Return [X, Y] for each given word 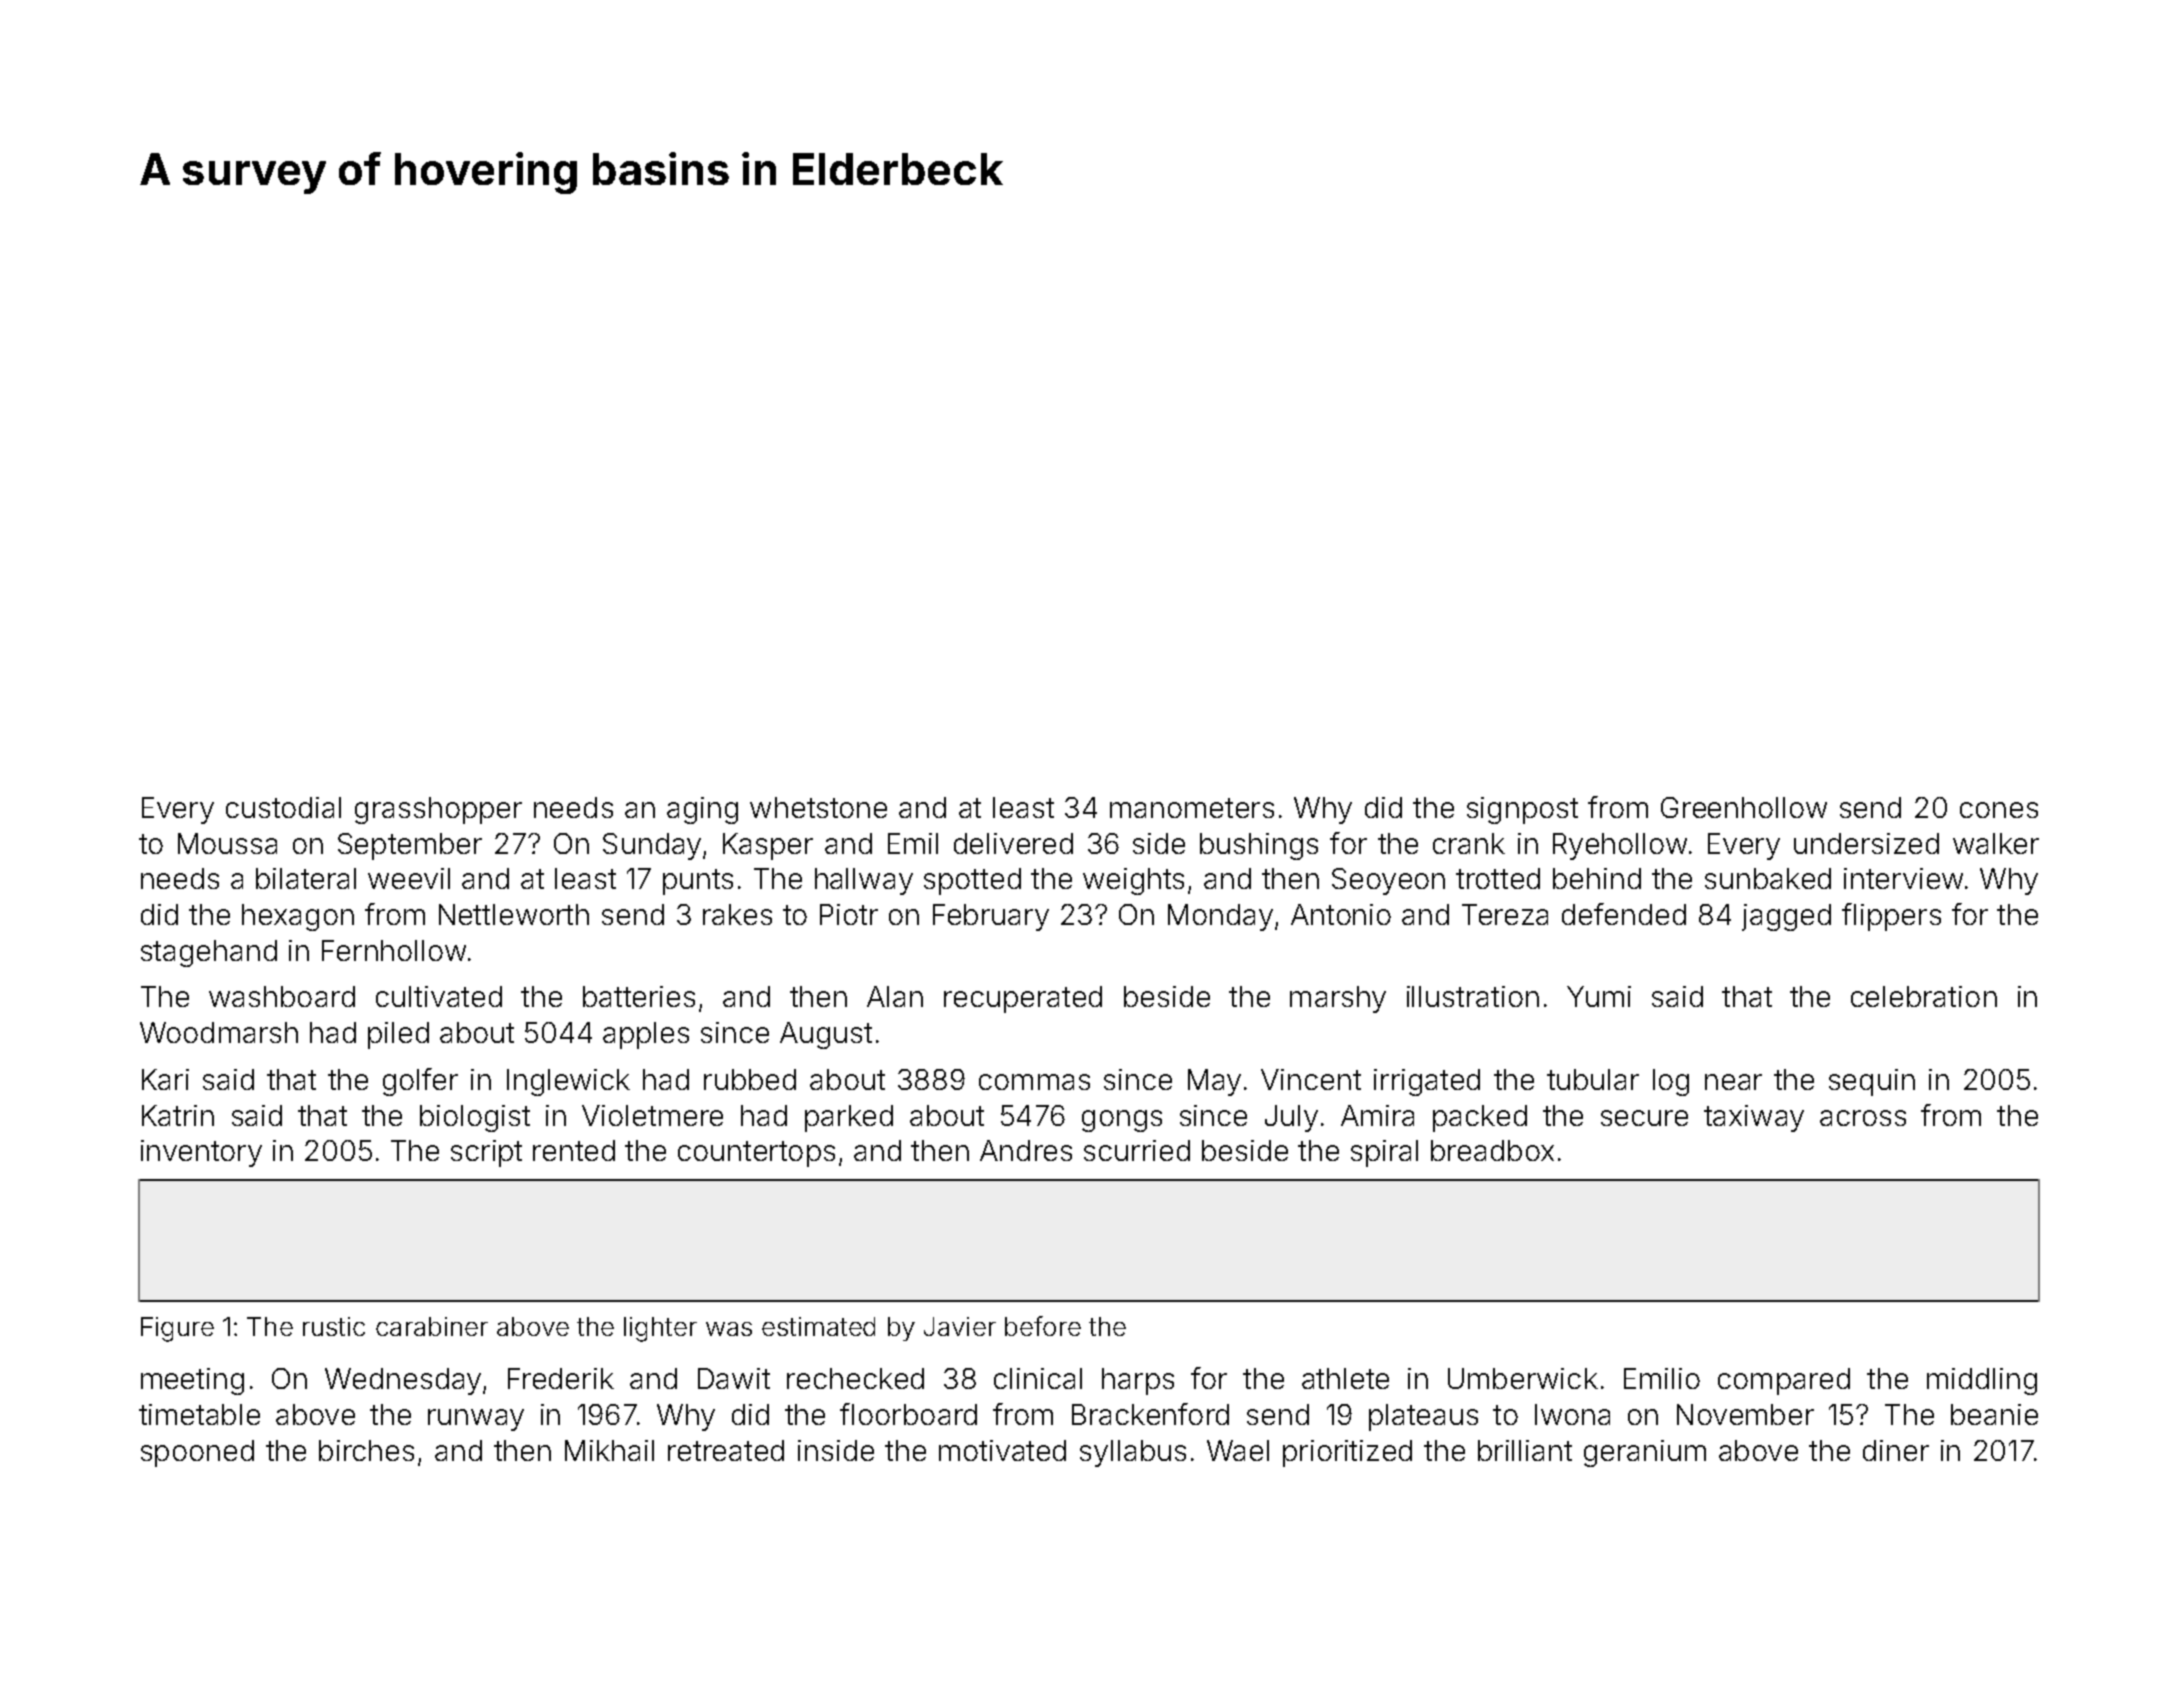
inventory [201, 1153]
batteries [639, 996]
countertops [756, 1154]
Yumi [1599, 996]
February [991, 917]
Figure [177, 1329]
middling [1982, 1381]
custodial [283, 807]
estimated [818, 1326]
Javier [960, 1326]
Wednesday [403, 1381]
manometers [1192, 808]
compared [1784, 1381]
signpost [1522, 810]
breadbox [1492, 1150]
